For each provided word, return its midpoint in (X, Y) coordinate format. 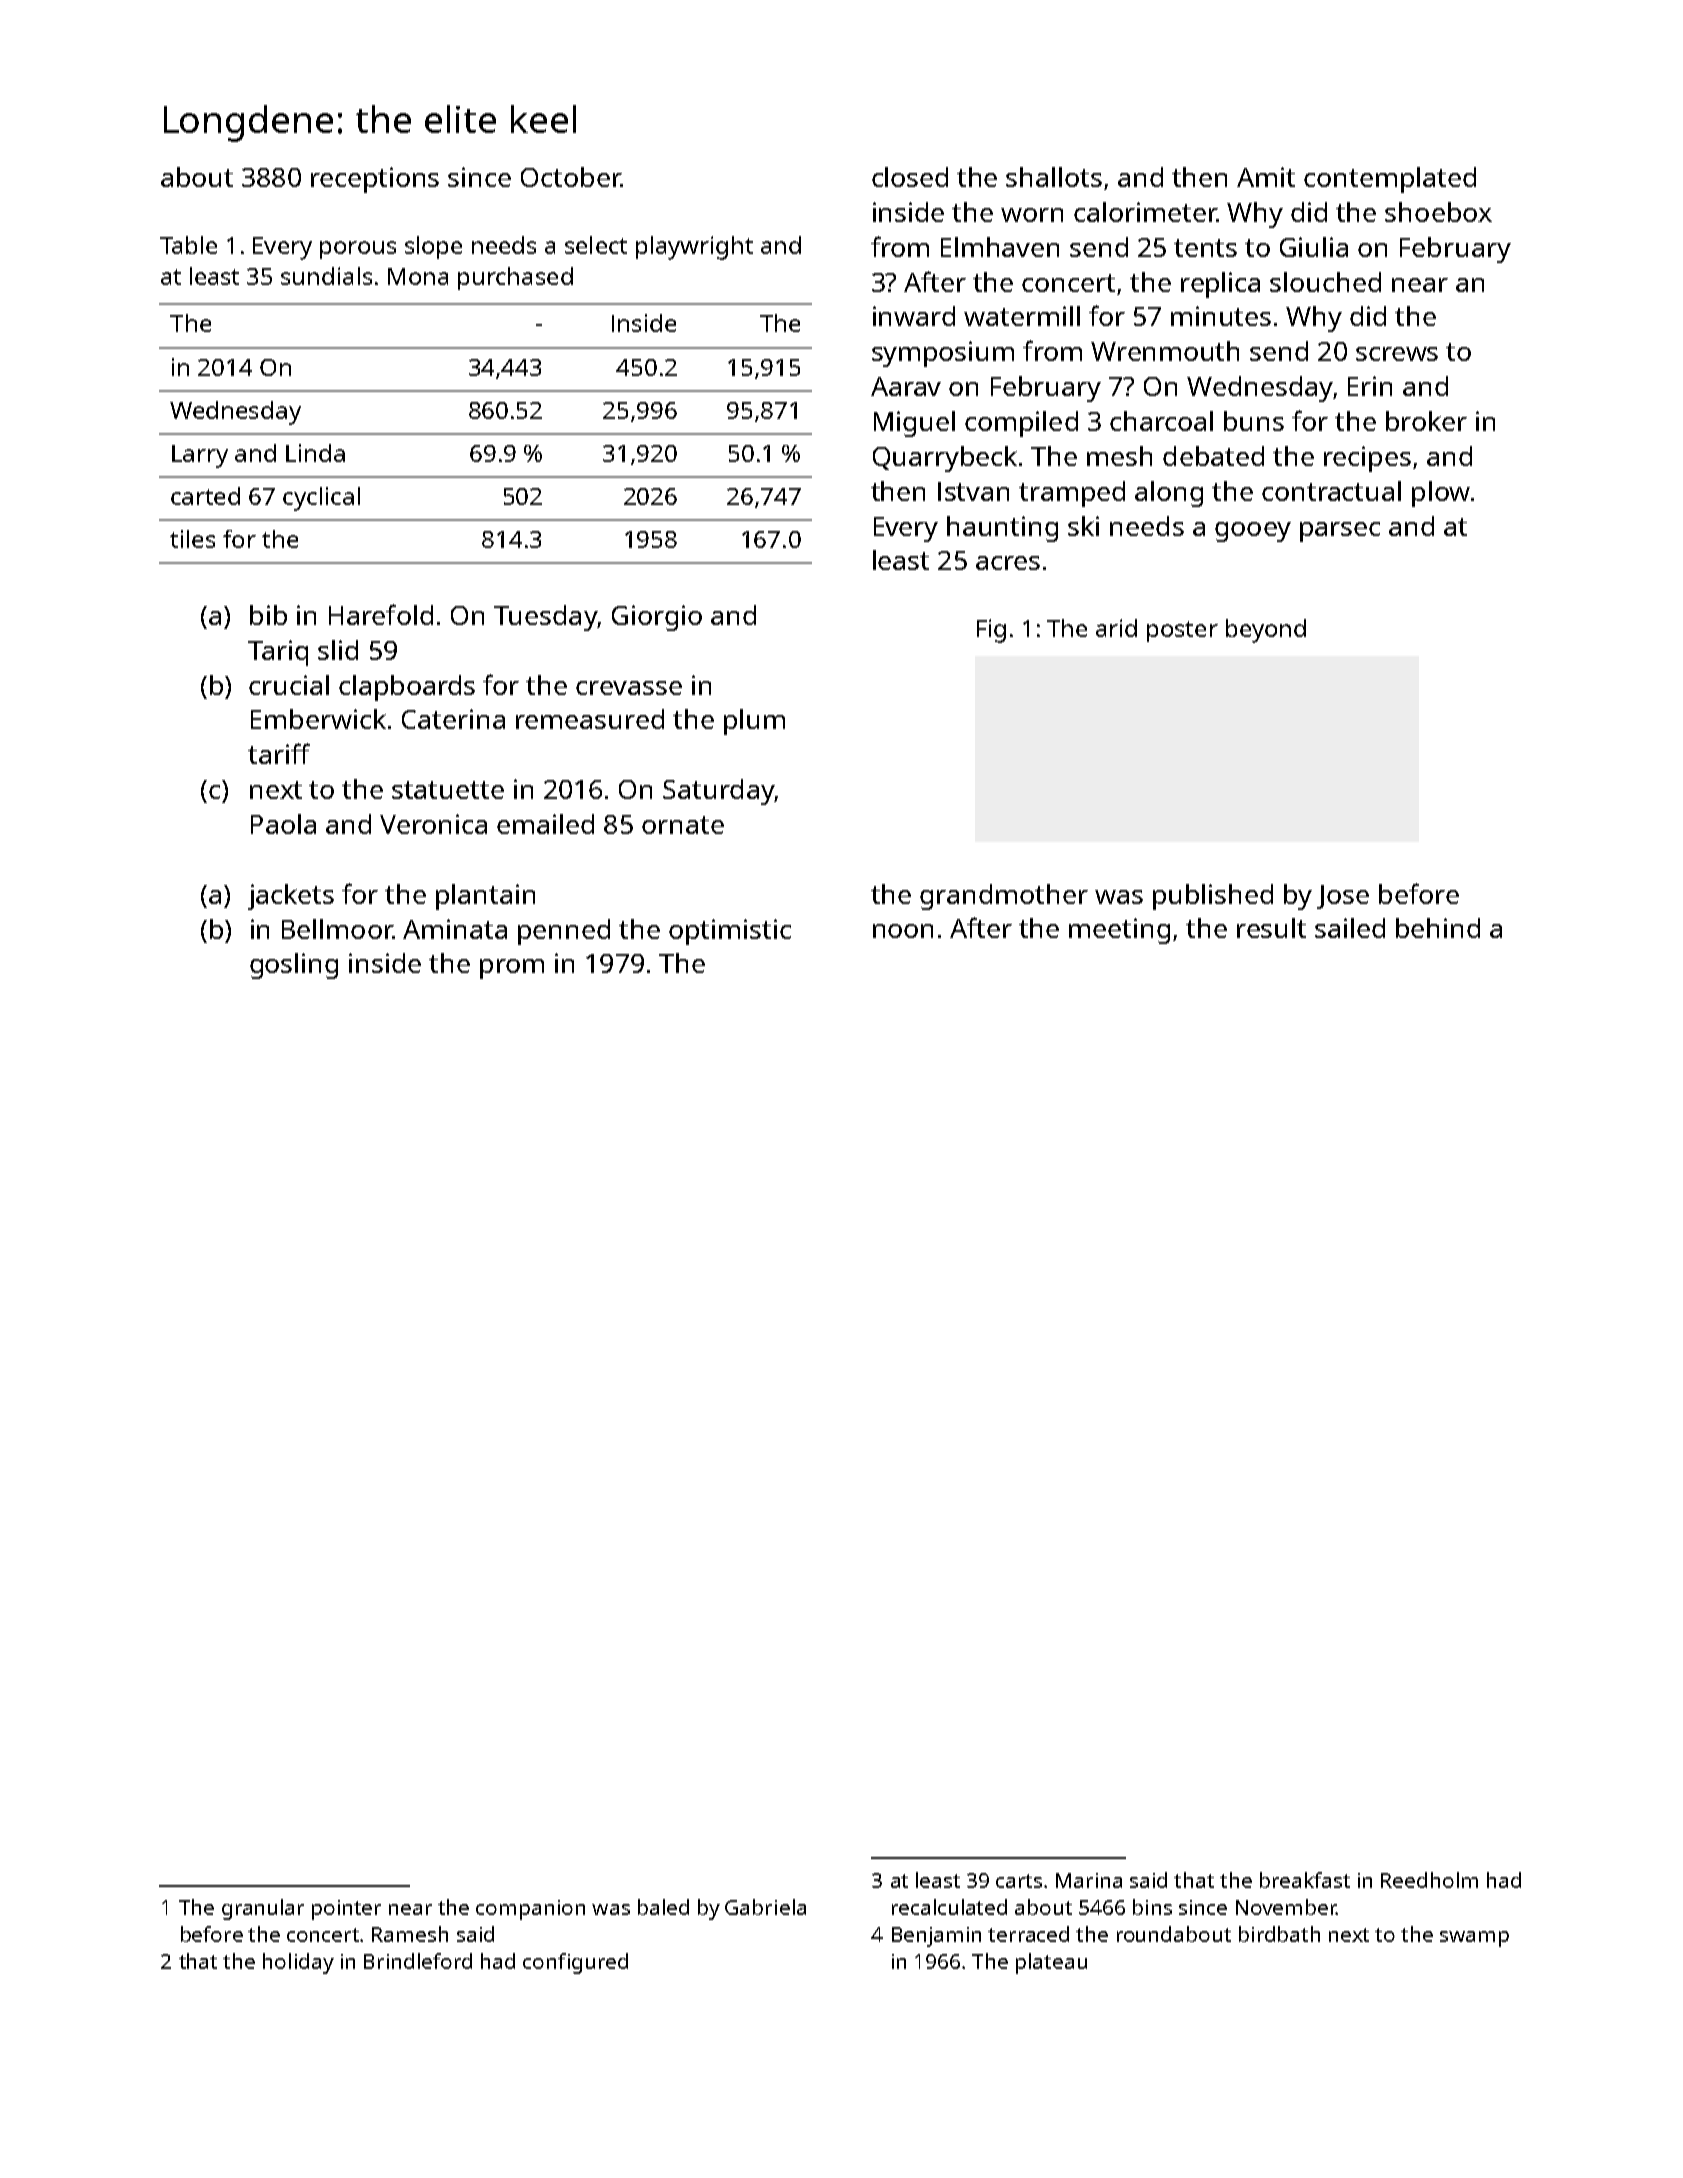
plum (754, 722)
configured (575, 1963)
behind (1438, 928)
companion (530, 1910)
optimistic (730, 932)
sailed (1350, 928)
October (571, 177)
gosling (294, 966)
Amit (1266, 177)
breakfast (1305, 1880)
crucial (289, 685)
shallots (1054, 177)
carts (1019, 1881)
